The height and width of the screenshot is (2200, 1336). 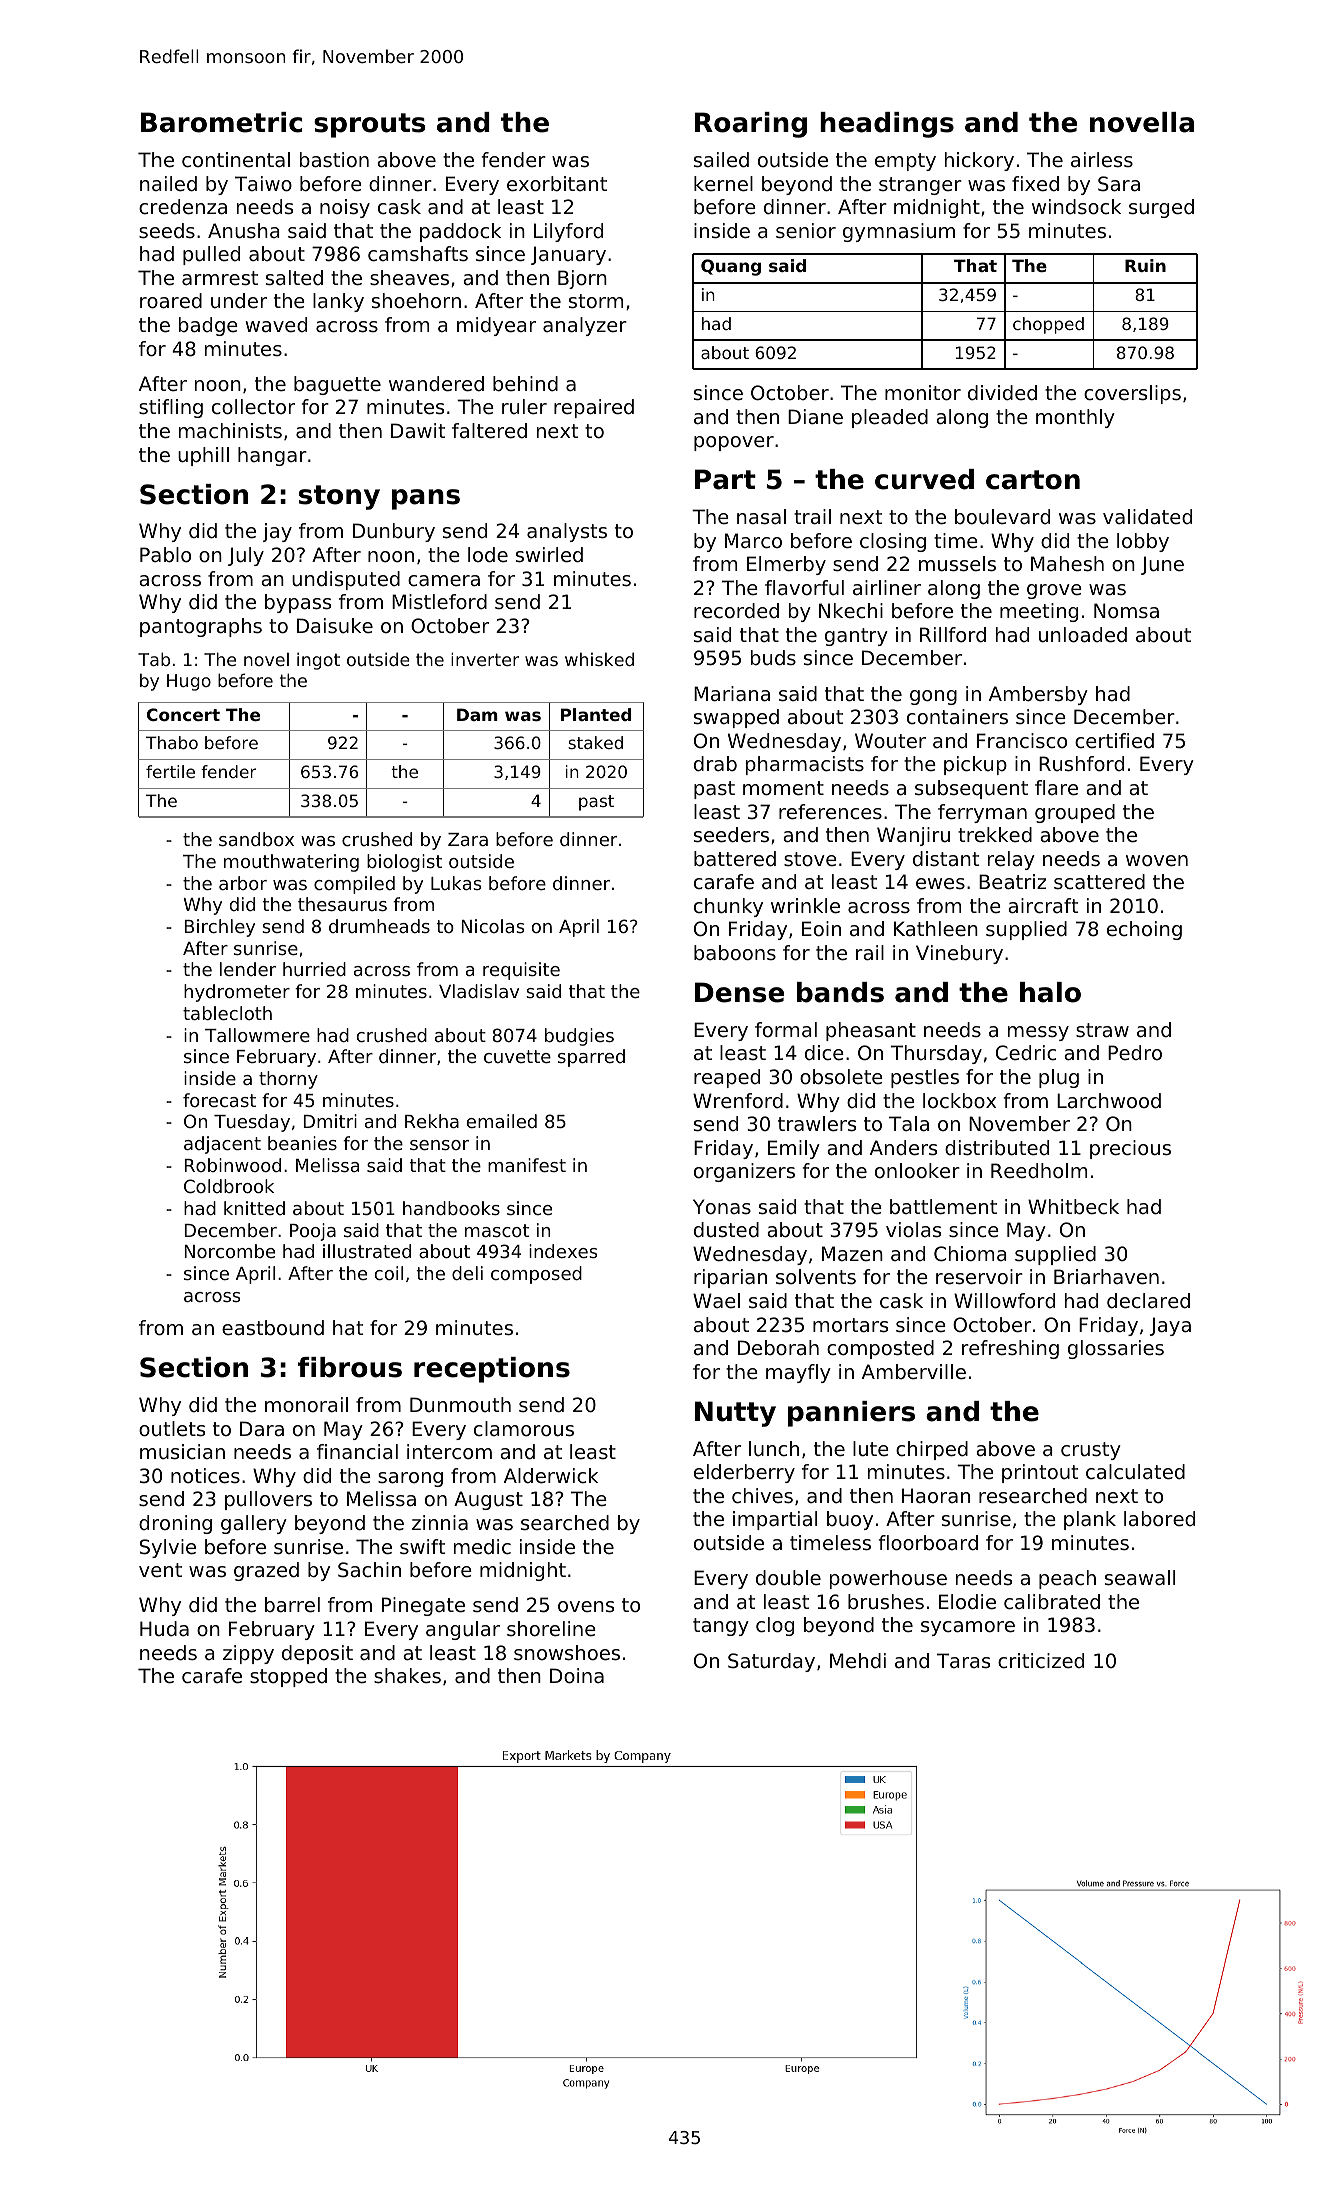 What do you see at coordinates (1059, 1078) in the screenshot?
I see `plug` at bounding box center [1059, 1078].
